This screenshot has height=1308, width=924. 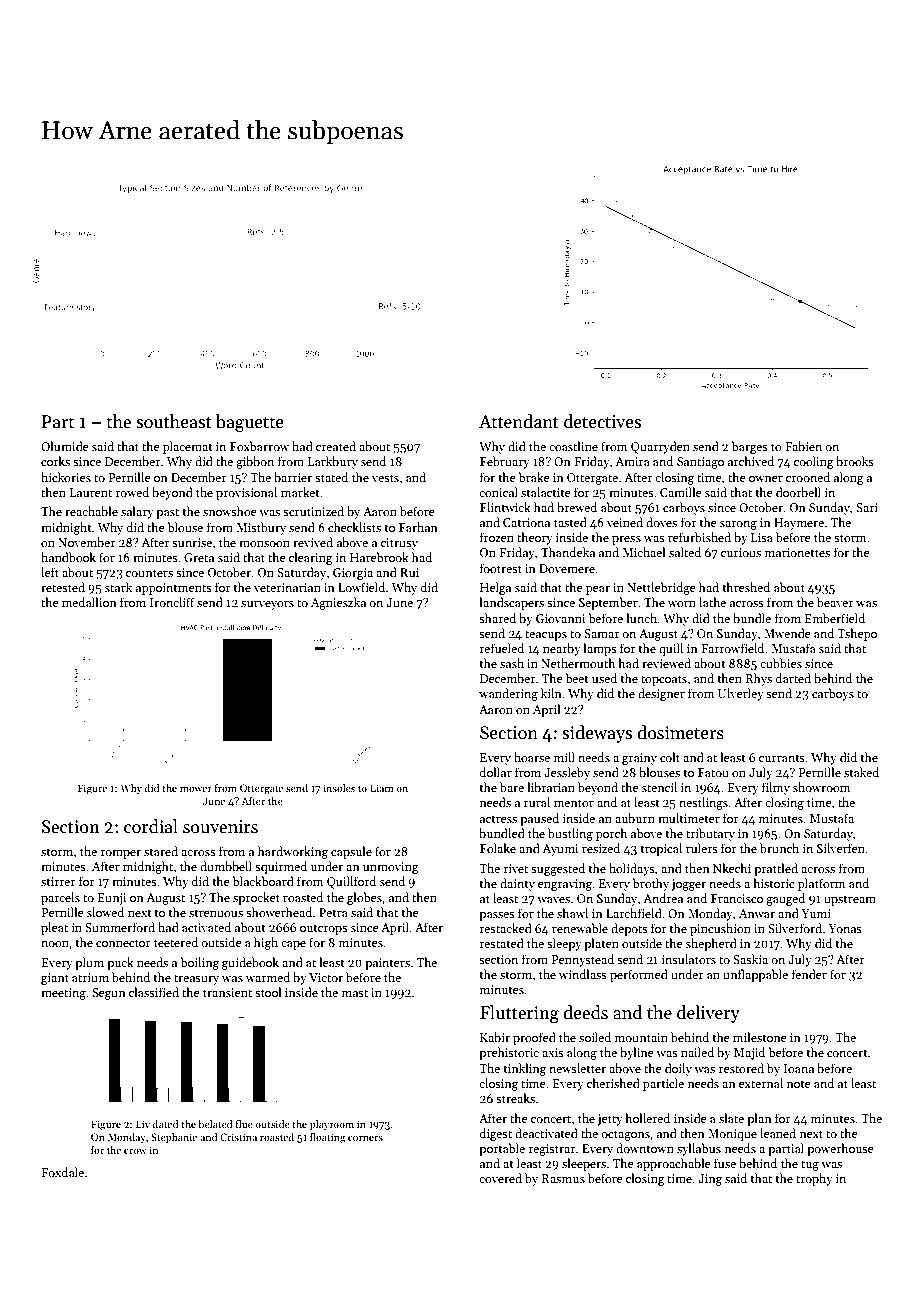 What do you see at coordinates (250, 423) in the screenshot?
I see `baguette` at bounding box center [250, 423].
